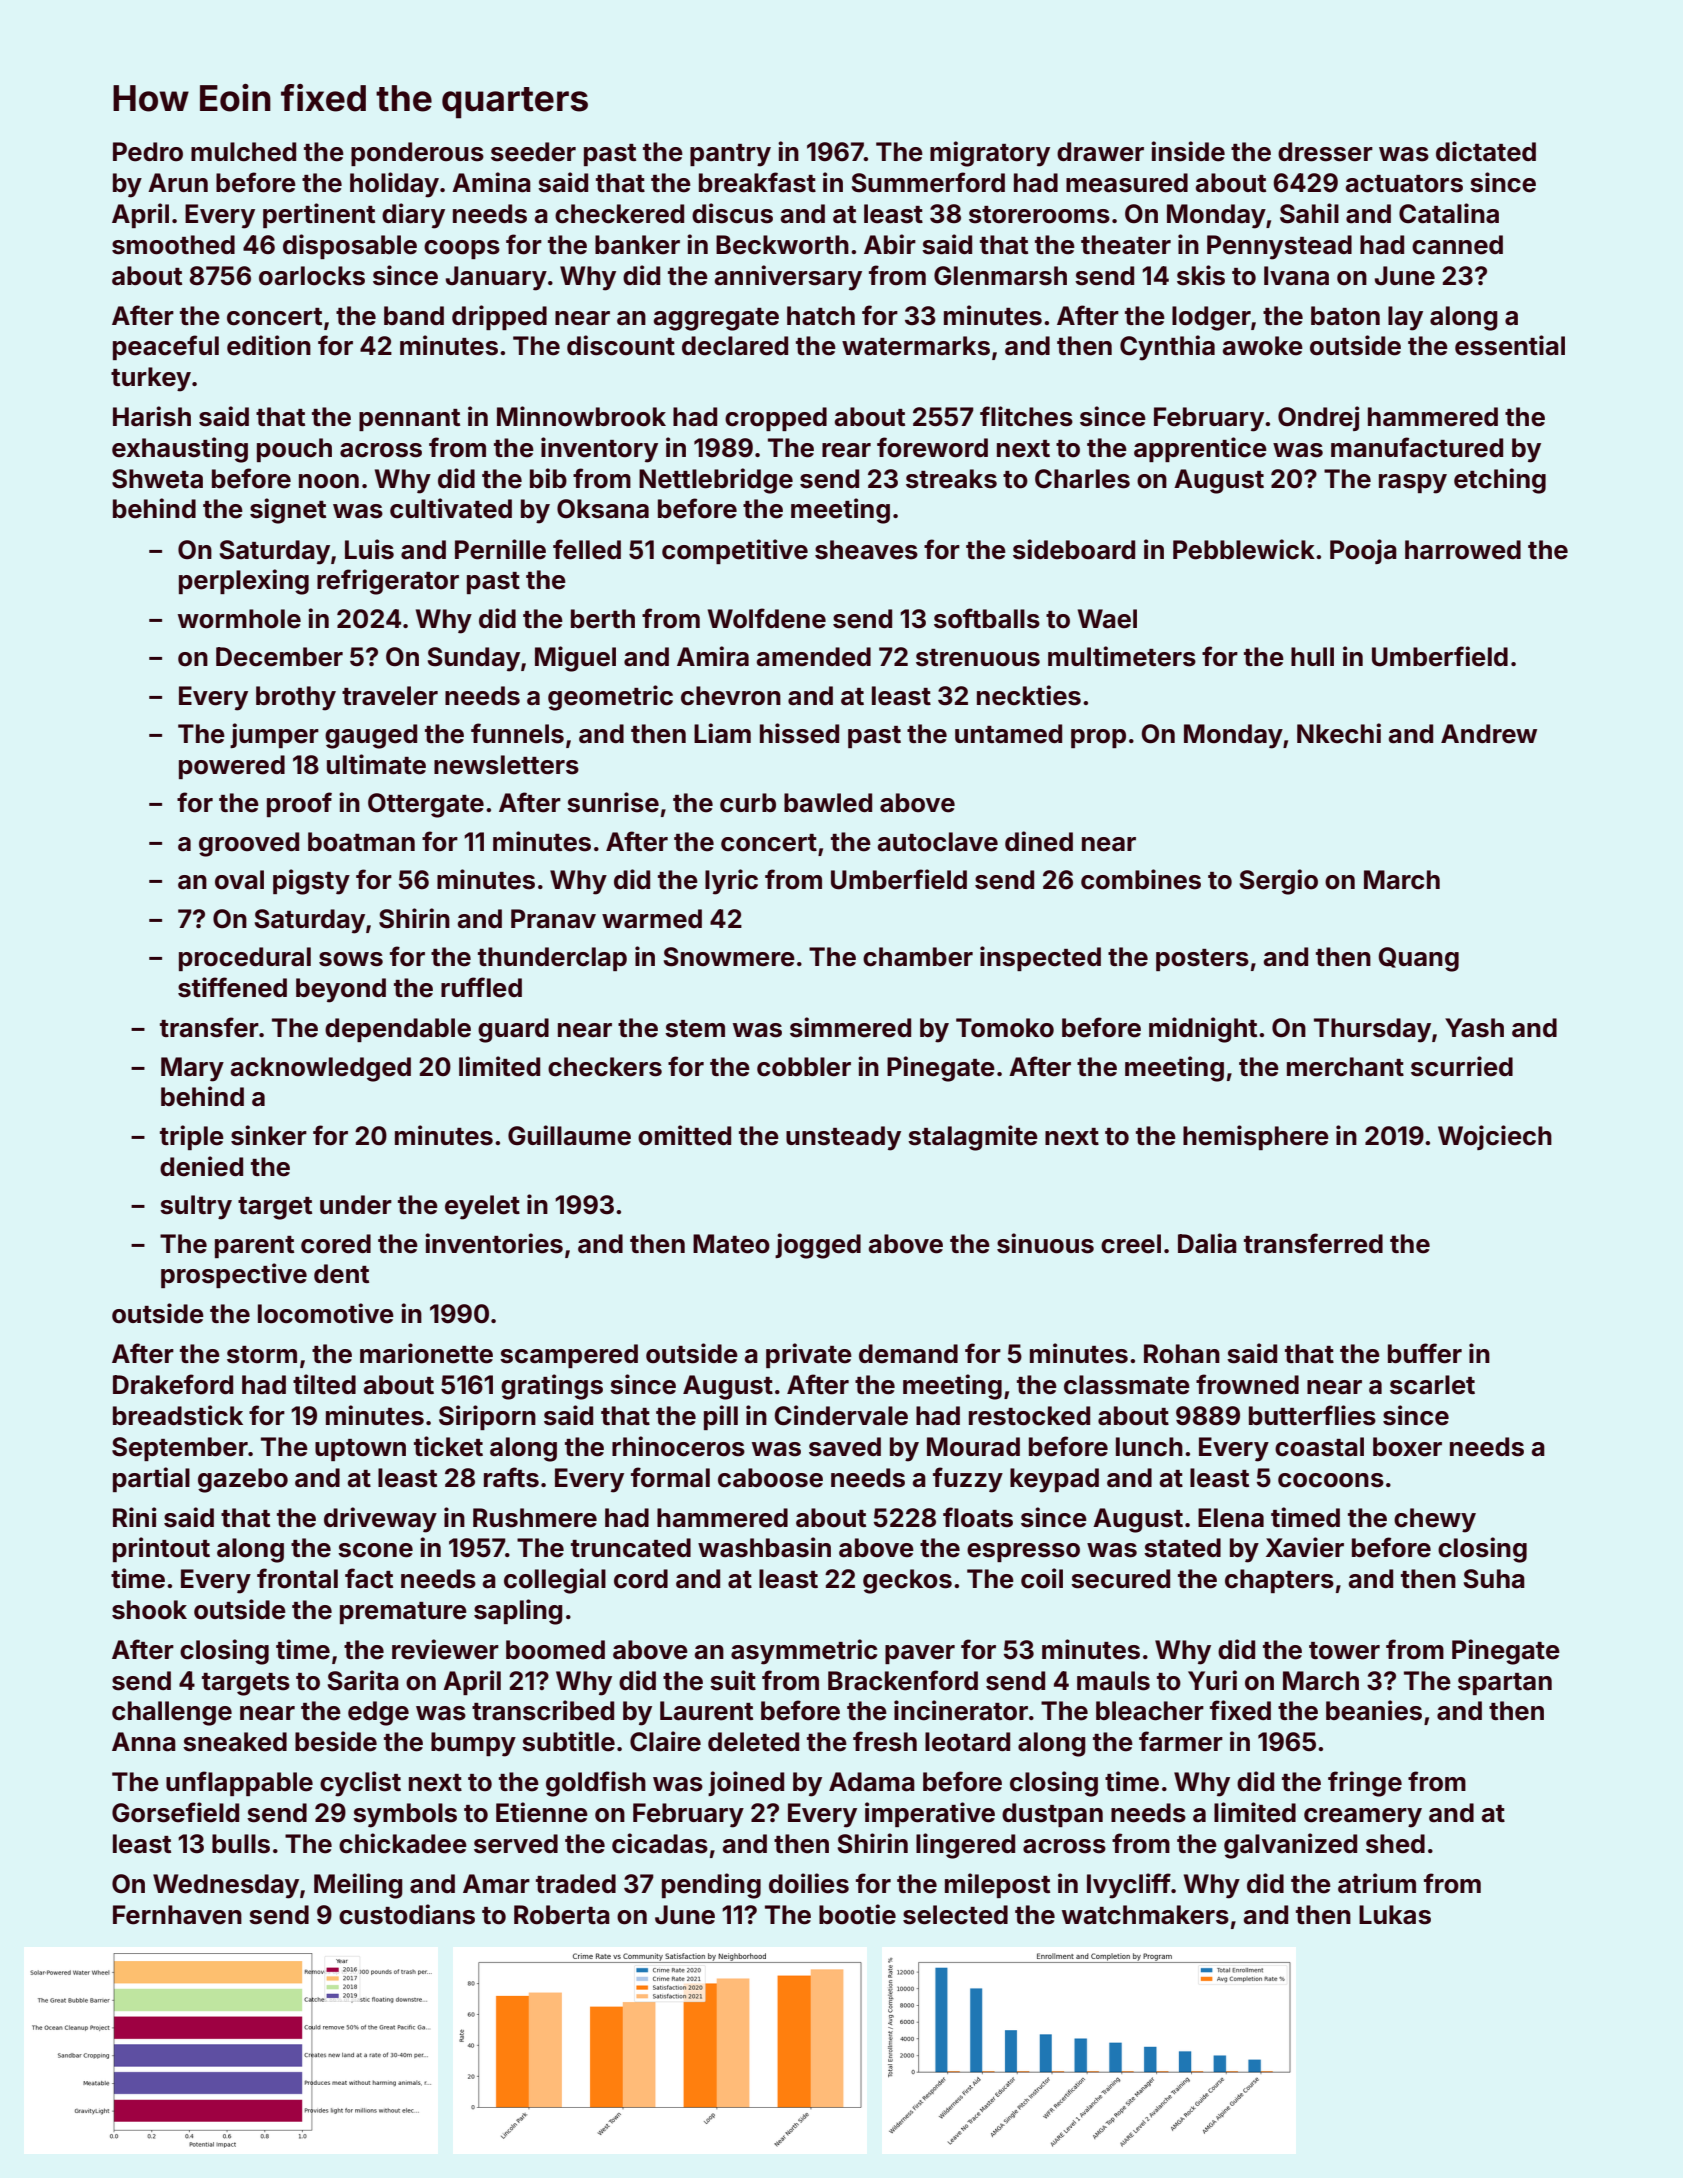 The height and width of the document is (2178, 1683). What do you see at coordinates (177, 1915) in the document?
I see `Fernhaven` at bounding box center [177, 1915].
